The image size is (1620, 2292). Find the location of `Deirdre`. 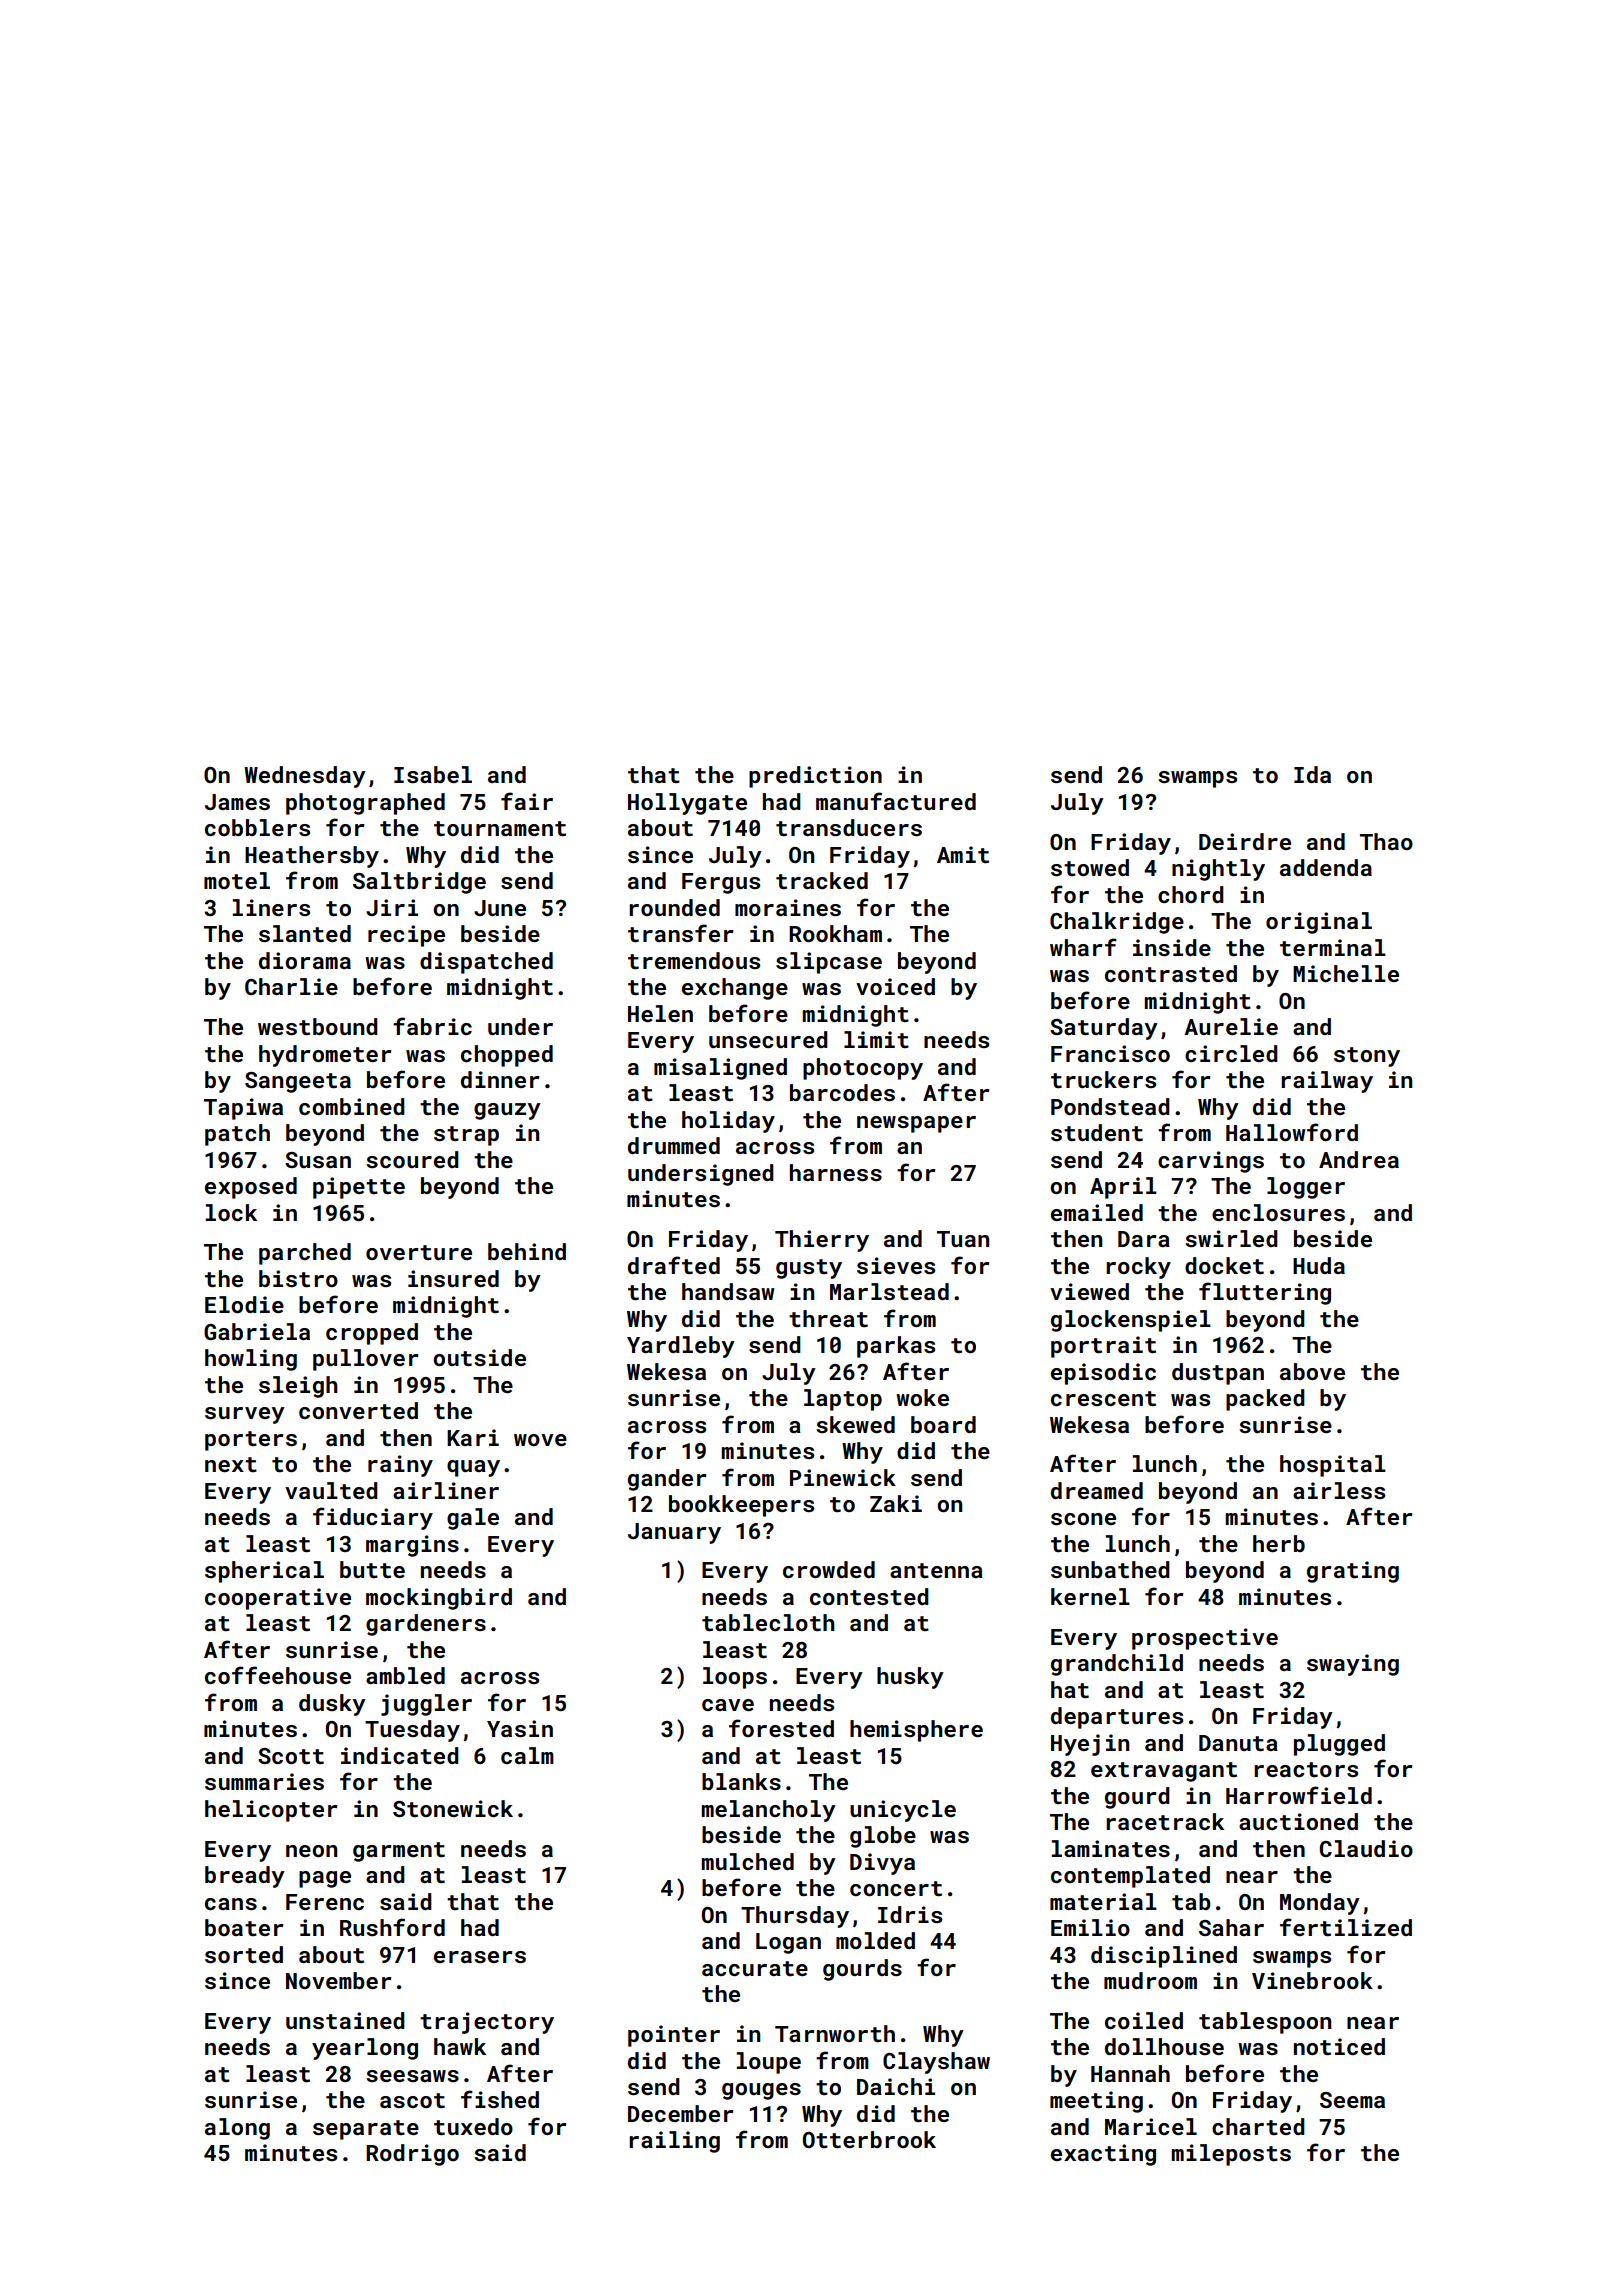

Deirdre is located at coordinates (1245, 841).
